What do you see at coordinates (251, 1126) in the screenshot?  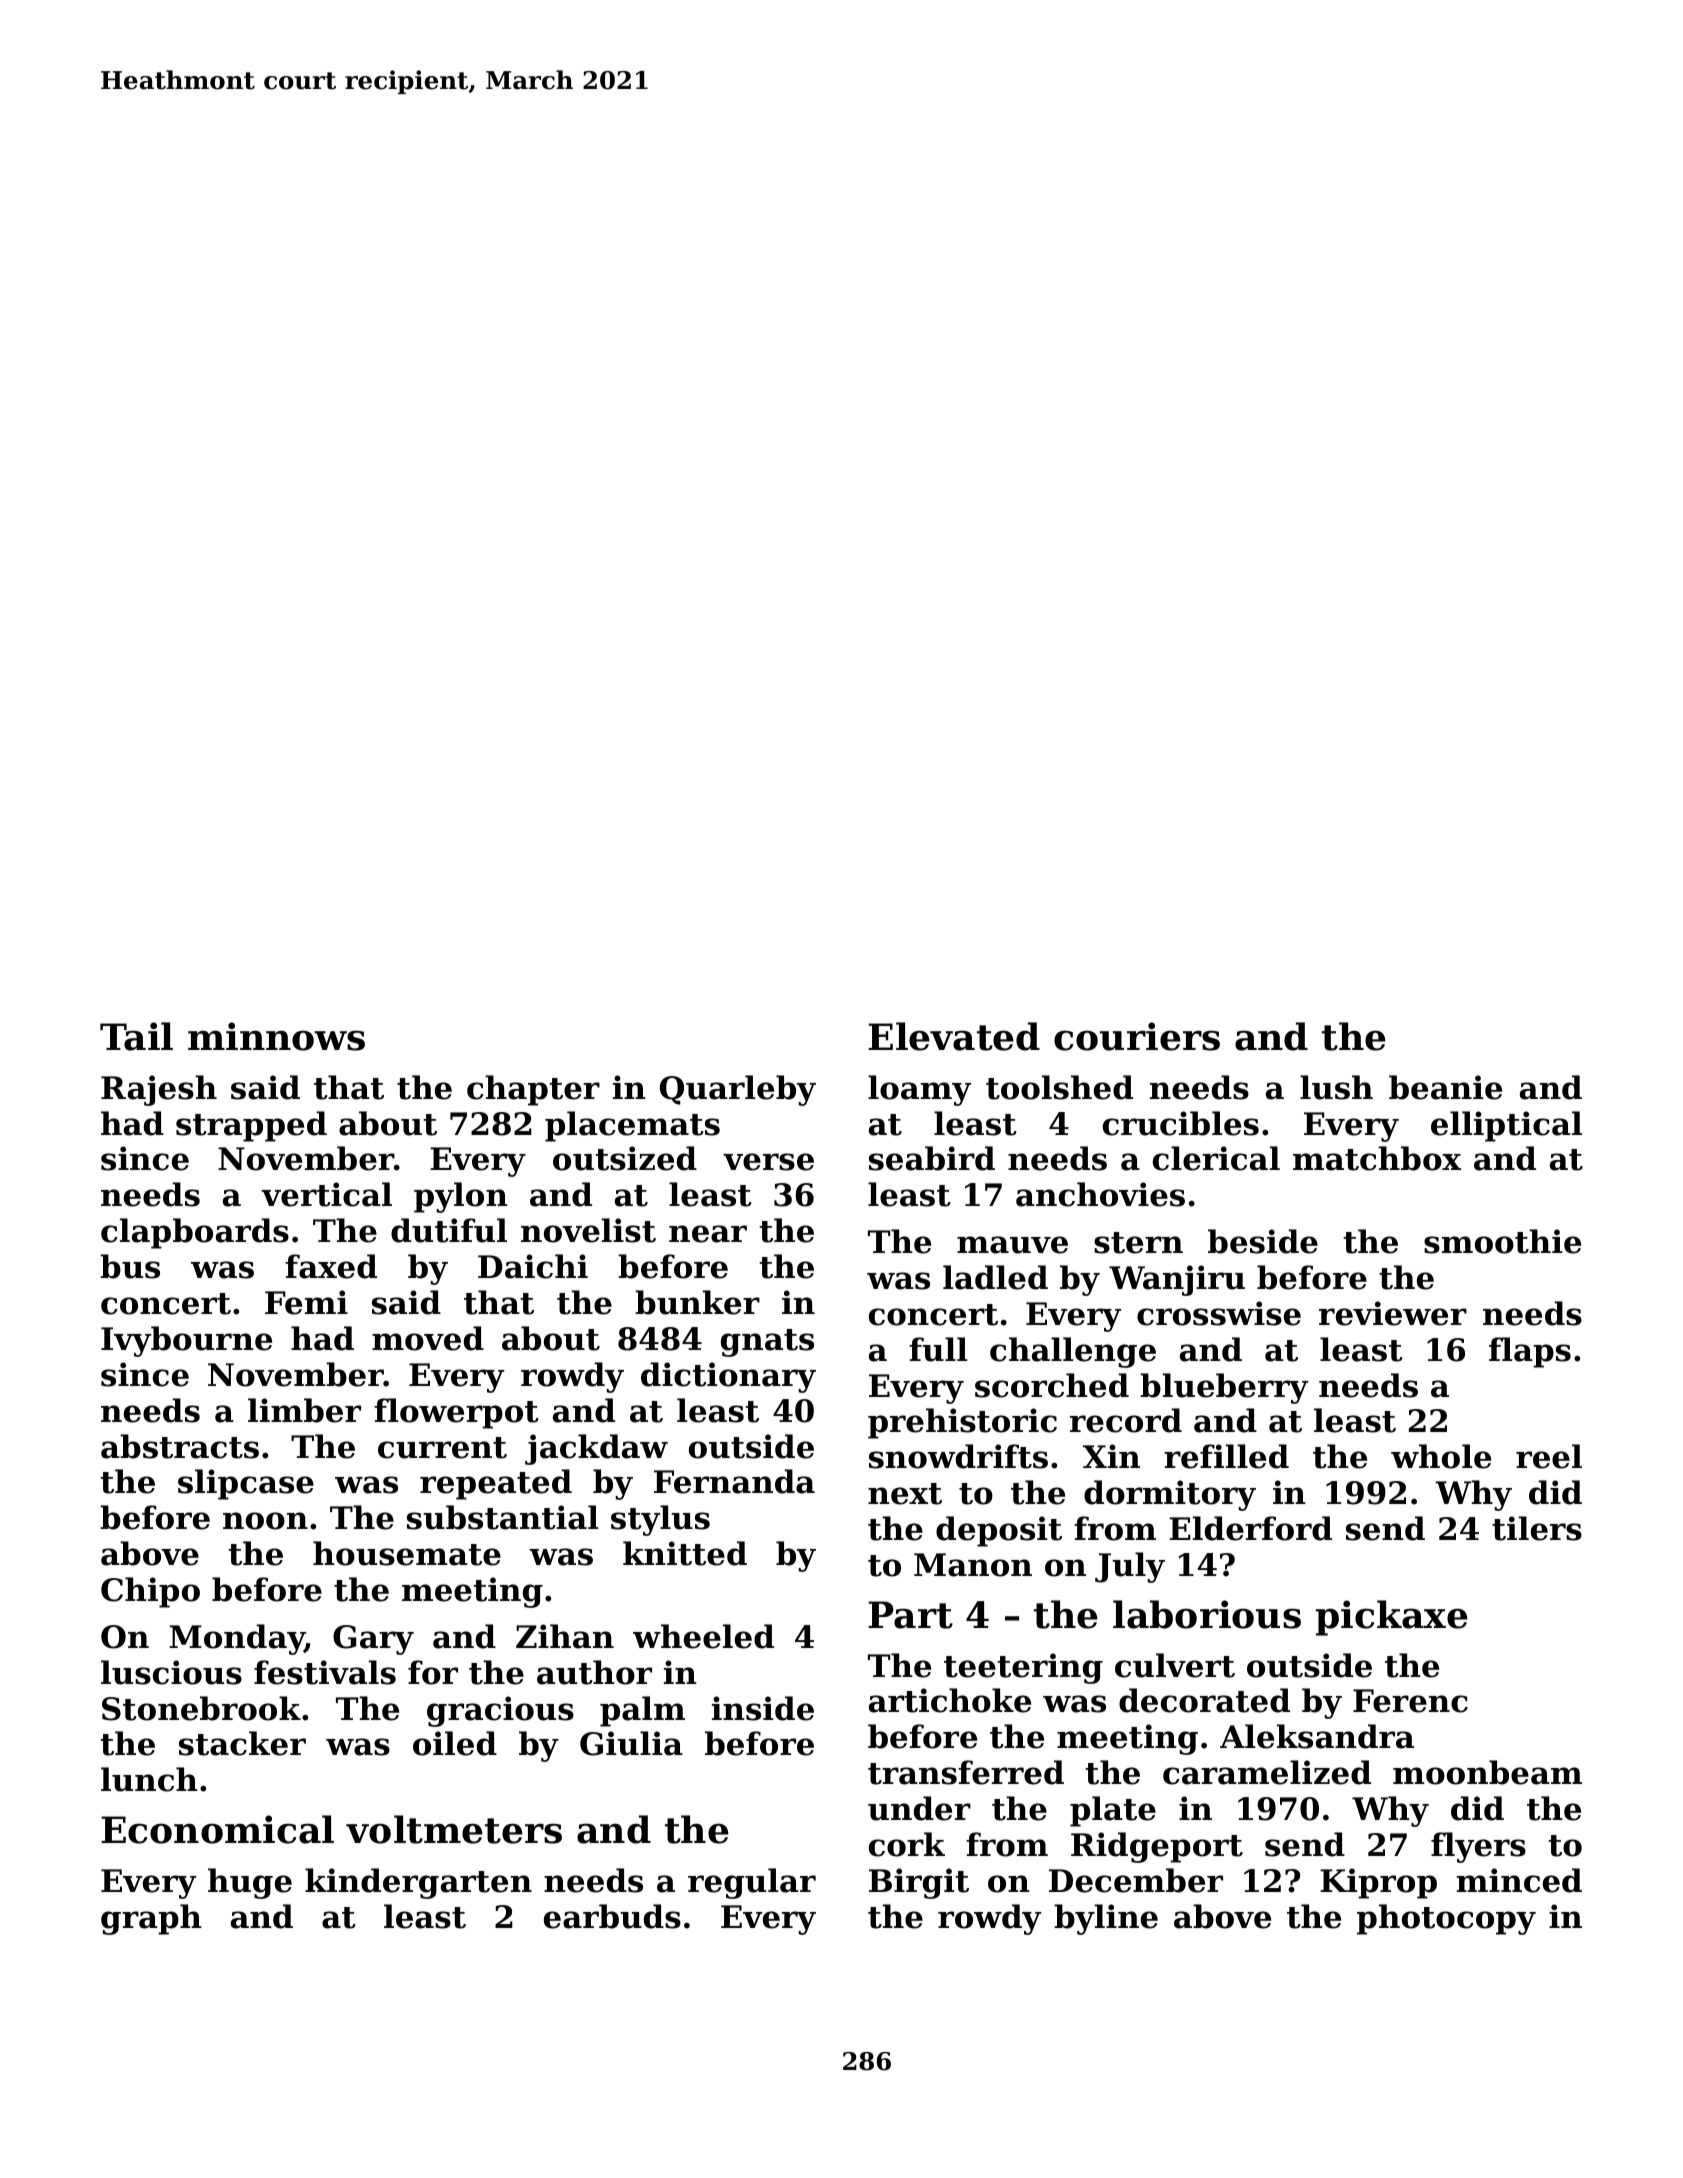 I see `strapped` at bounding box center [251, 1126].
